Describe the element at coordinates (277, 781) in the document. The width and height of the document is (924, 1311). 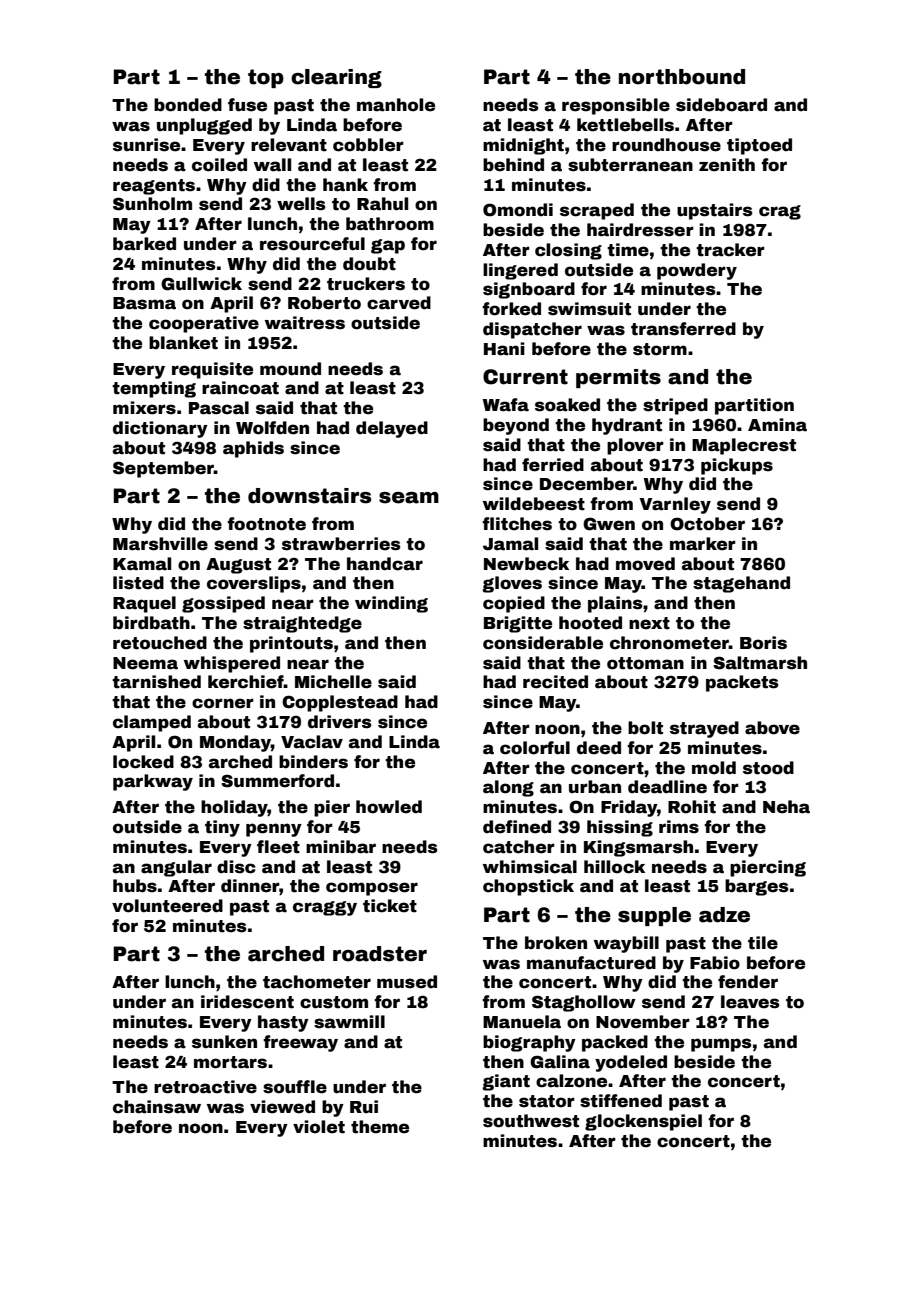
I see `Summerford` at that location.
